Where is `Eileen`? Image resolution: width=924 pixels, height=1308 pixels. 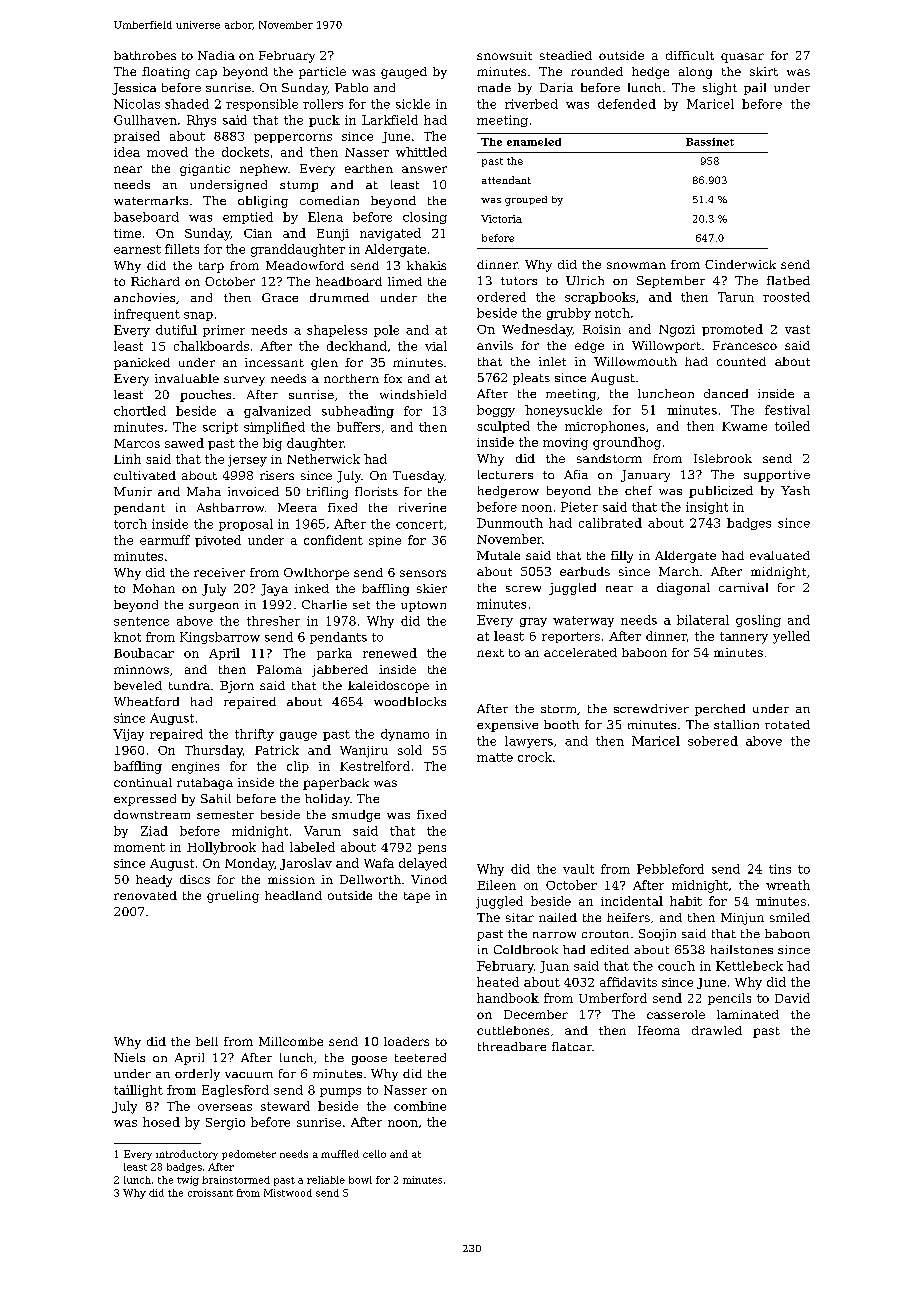 Eileen is located at coordinates (496, 885).
